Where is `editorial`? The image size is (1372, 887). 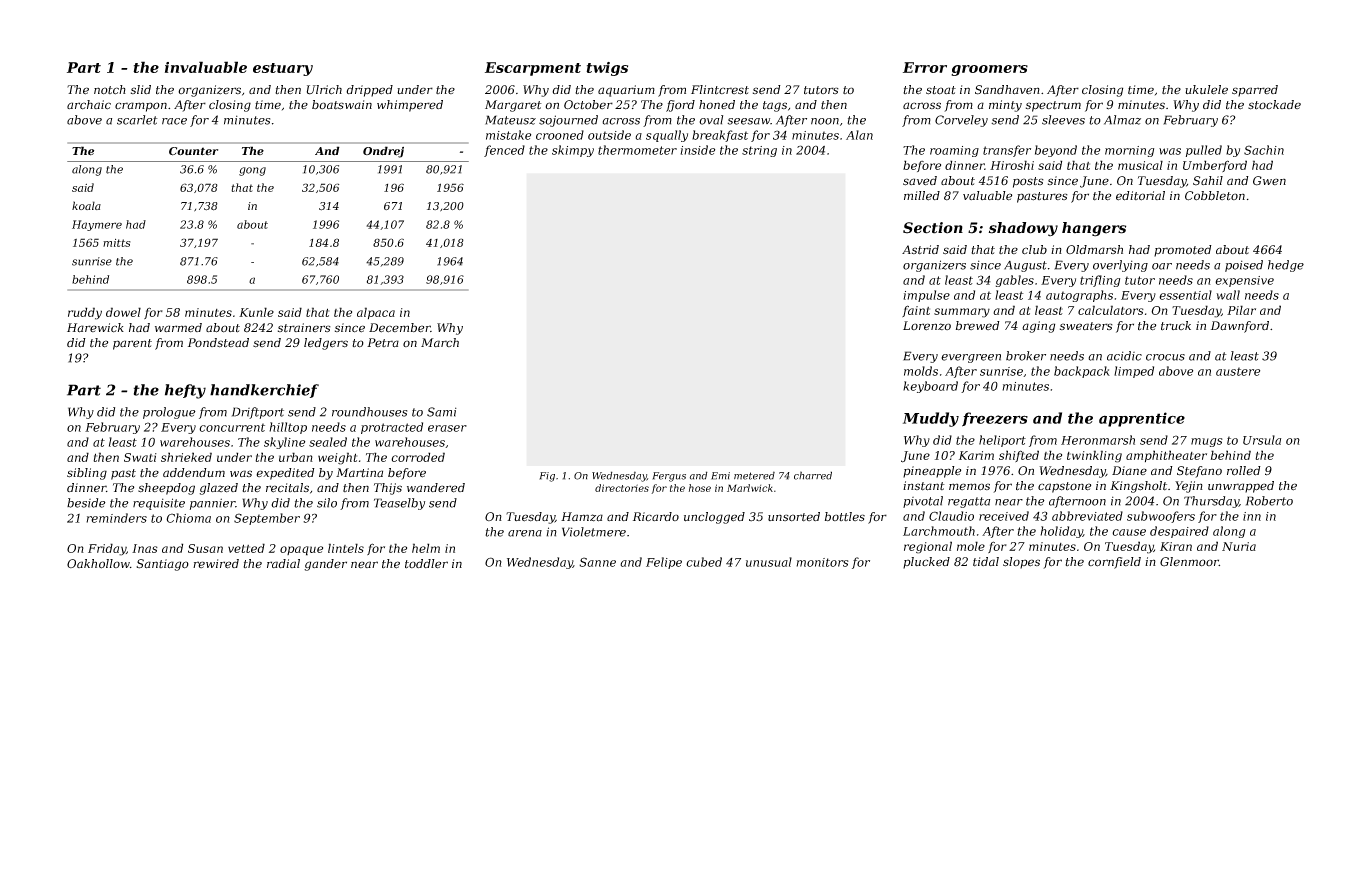 editorial is located at coordinates (1140, 196).
